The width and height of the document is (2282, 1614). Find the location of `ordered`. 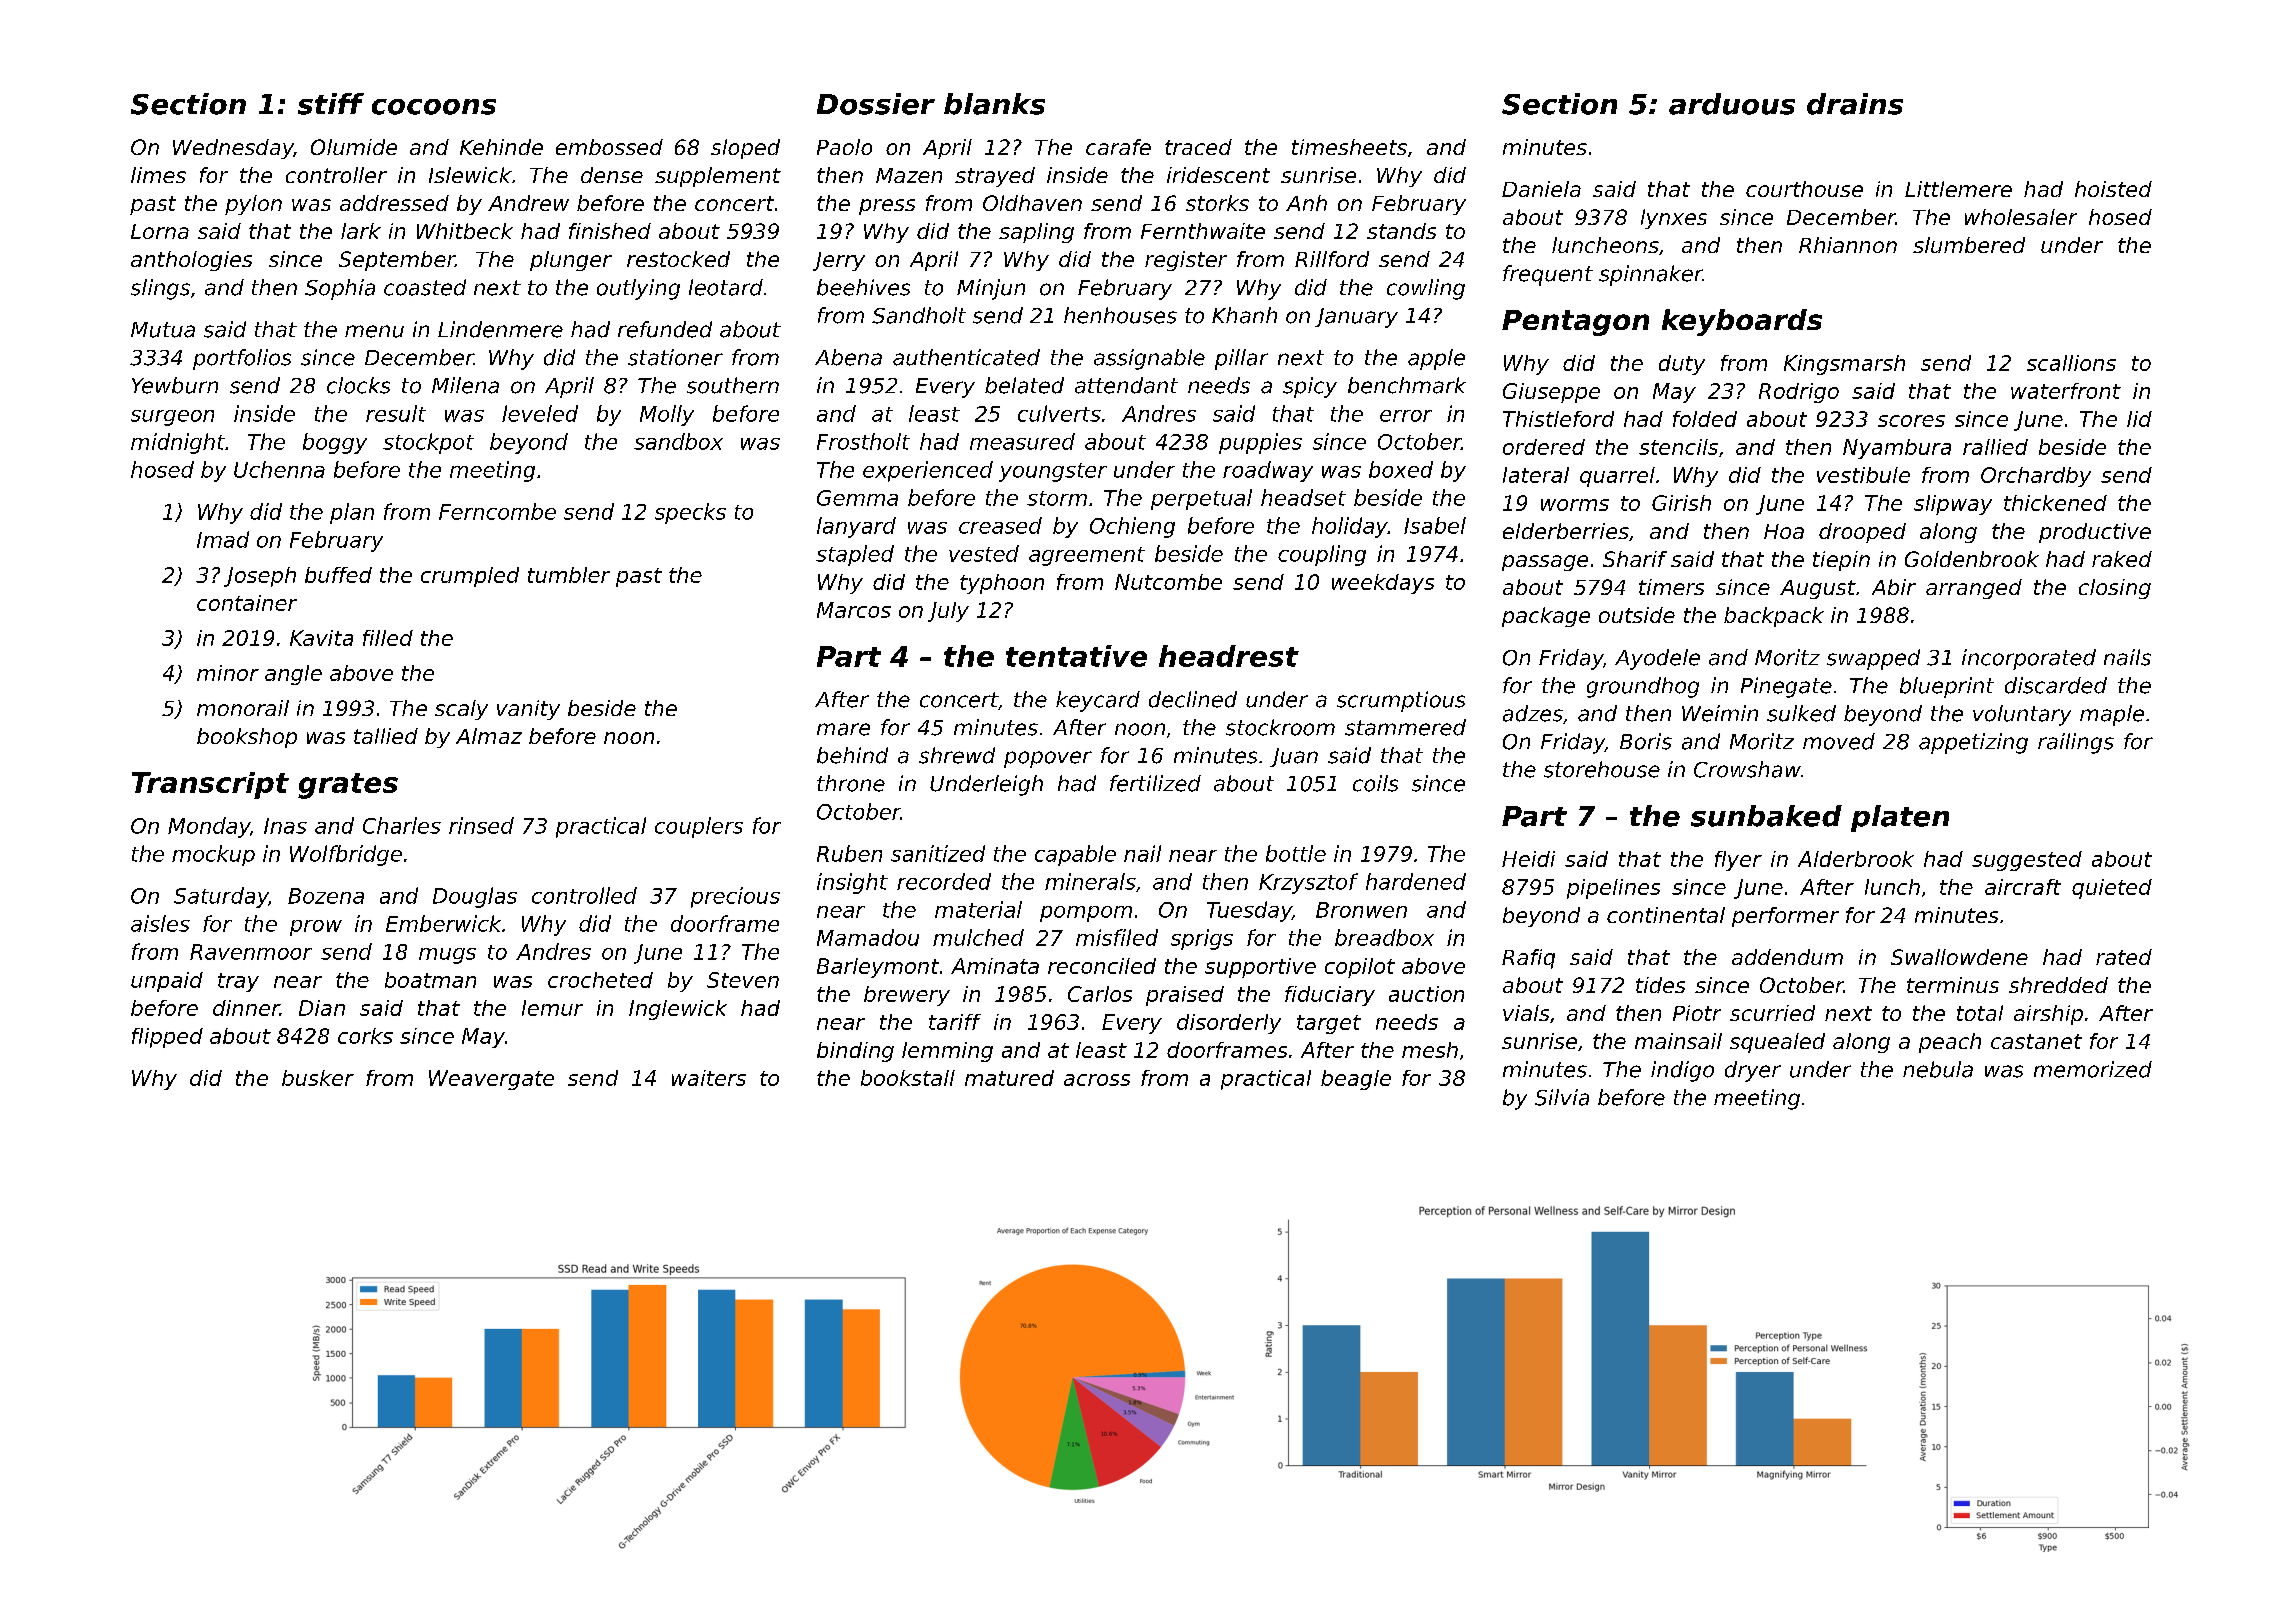

ordered is located at coordinates (1544, 447).
